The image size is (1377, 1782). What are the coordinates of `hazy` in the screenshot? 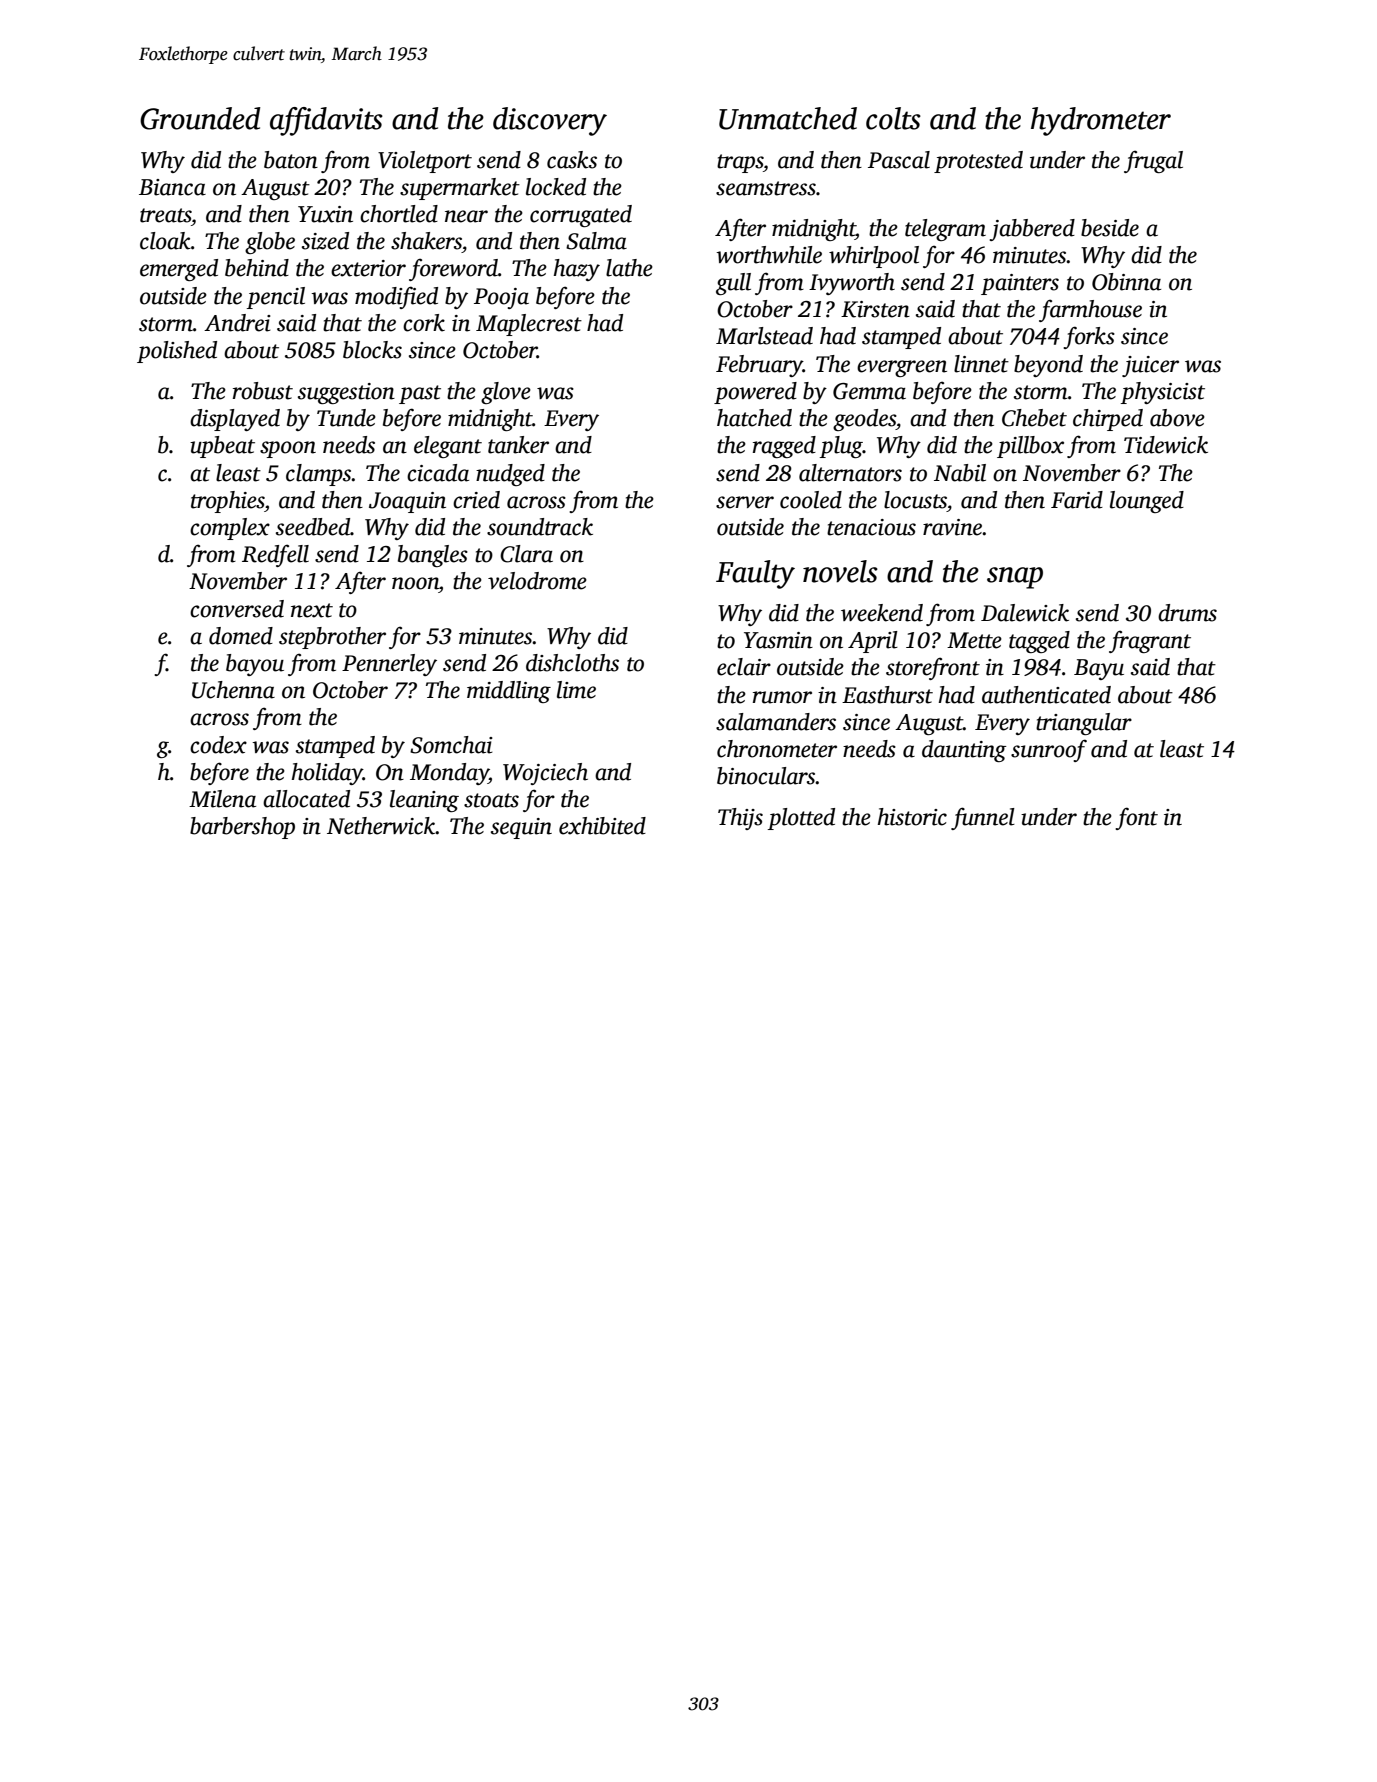 It's located at (577, 270).
